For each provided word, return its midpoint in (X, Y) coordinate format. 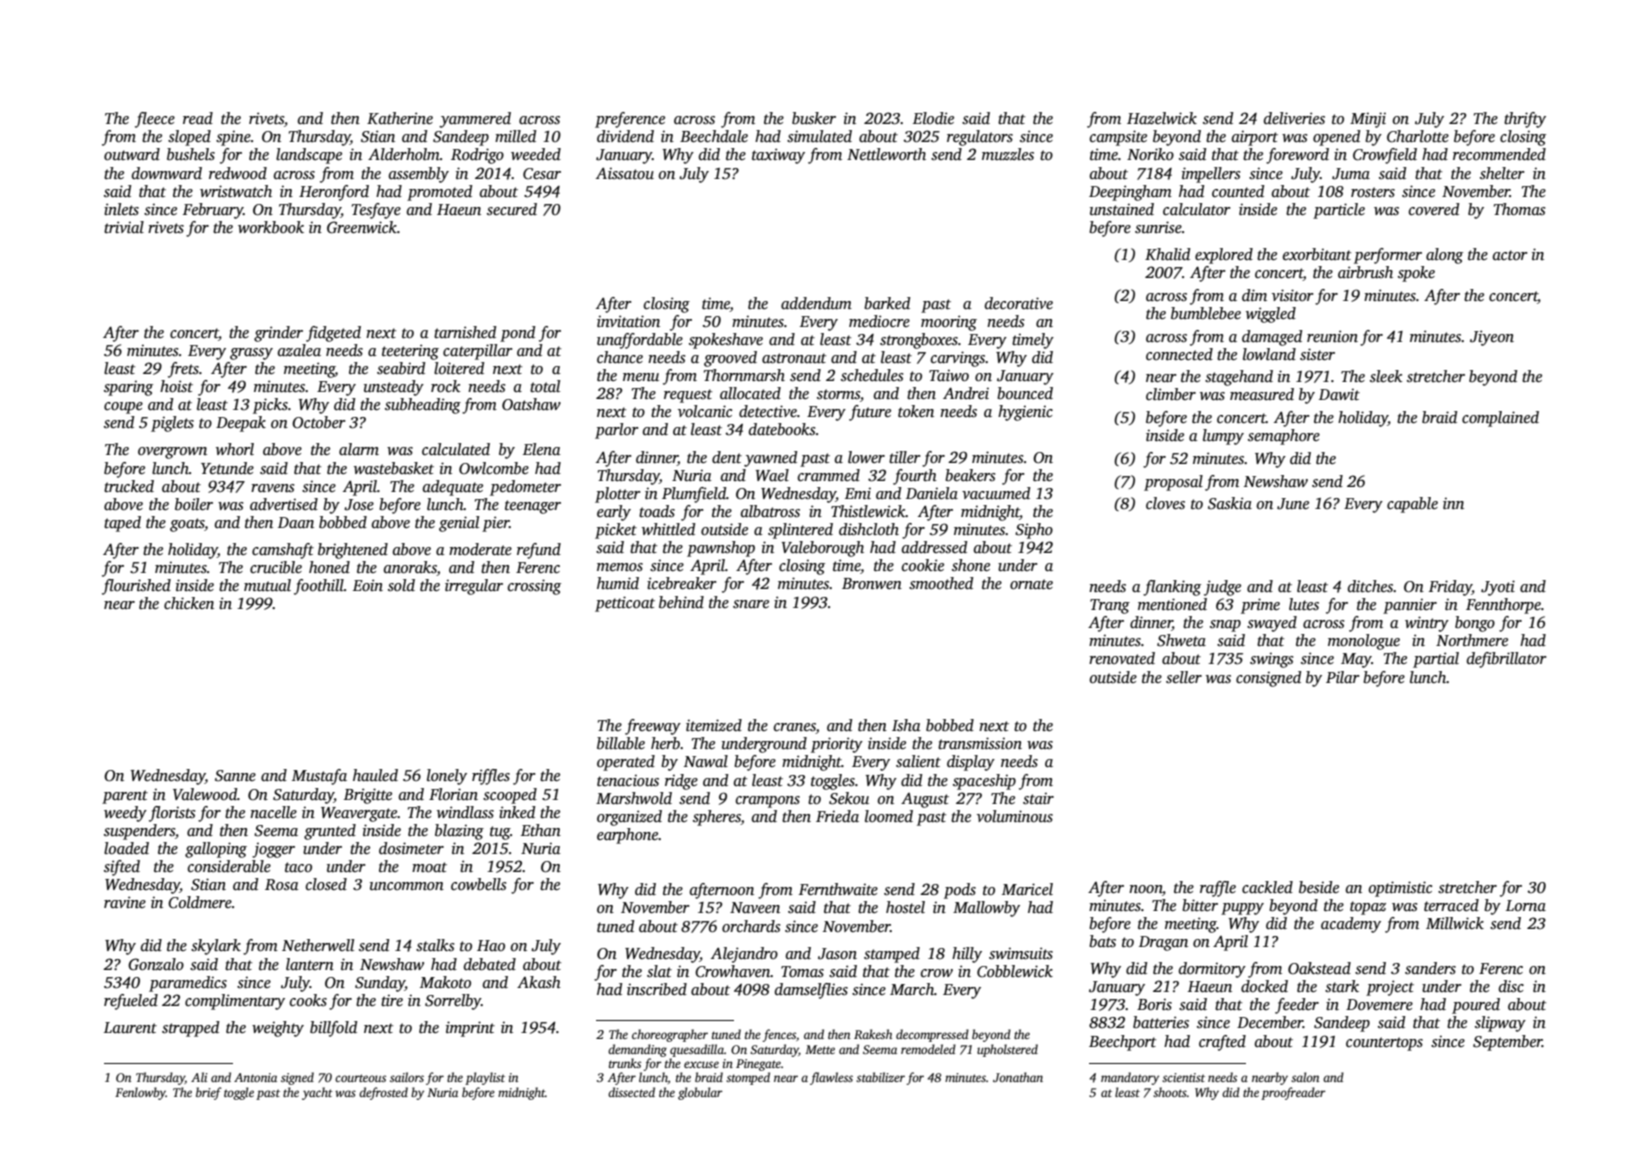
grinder (278, 334)
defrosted (383, 1093)
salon (1305, 1077)
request (688, 396)
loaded (126, 848)
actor (1510, 255)
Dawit (1339, 394)
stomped (748, 1078)
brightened (353, 551)
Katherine (400, 118)
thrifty (1525, 120)
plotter (617, 495)
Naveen (755, 907)
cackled (1267, 887)
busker (814, 118)
